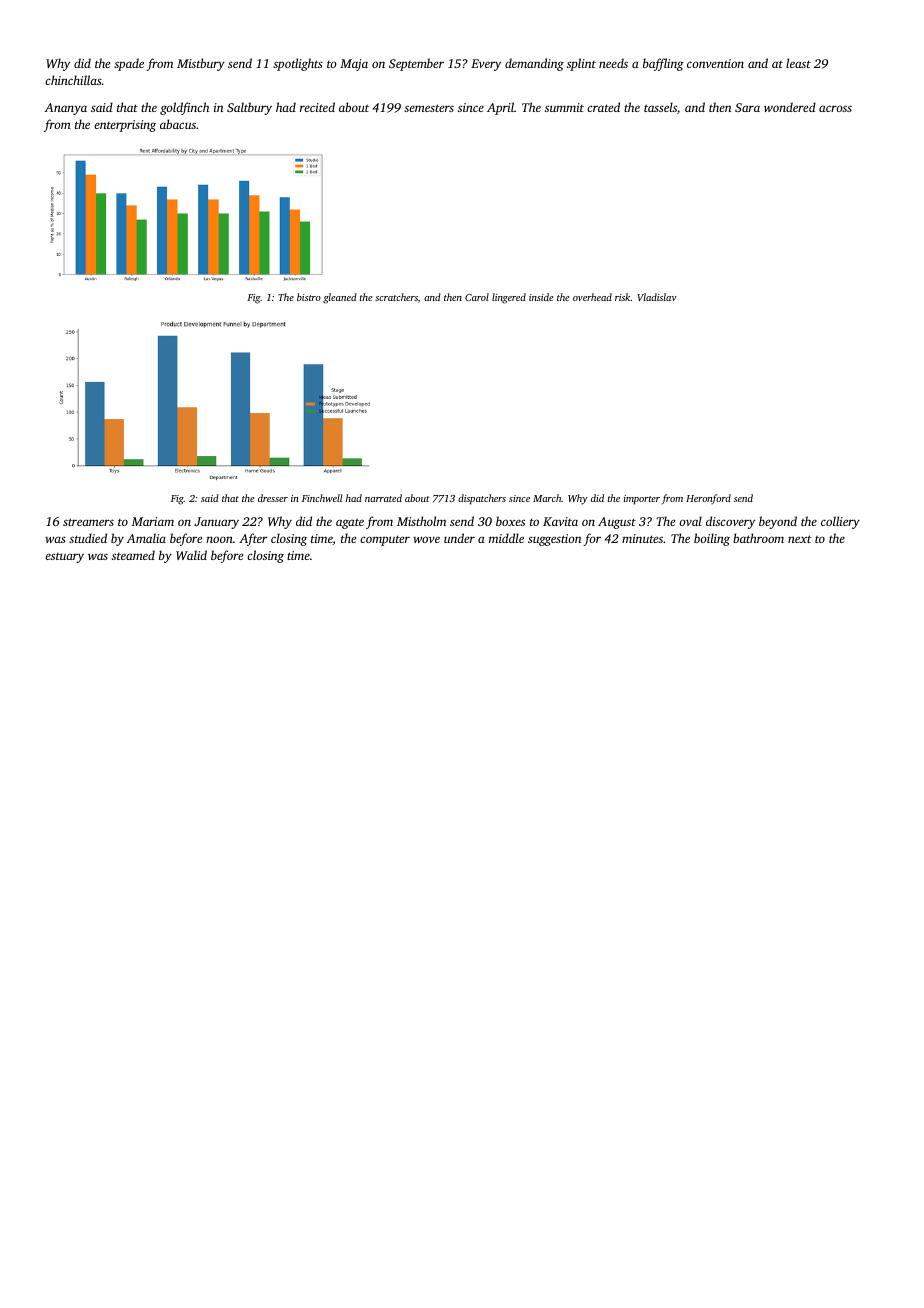  What do you see at coordinates (429, 108) in the image?
I see `semesters` at bounding box center [429, 108].
